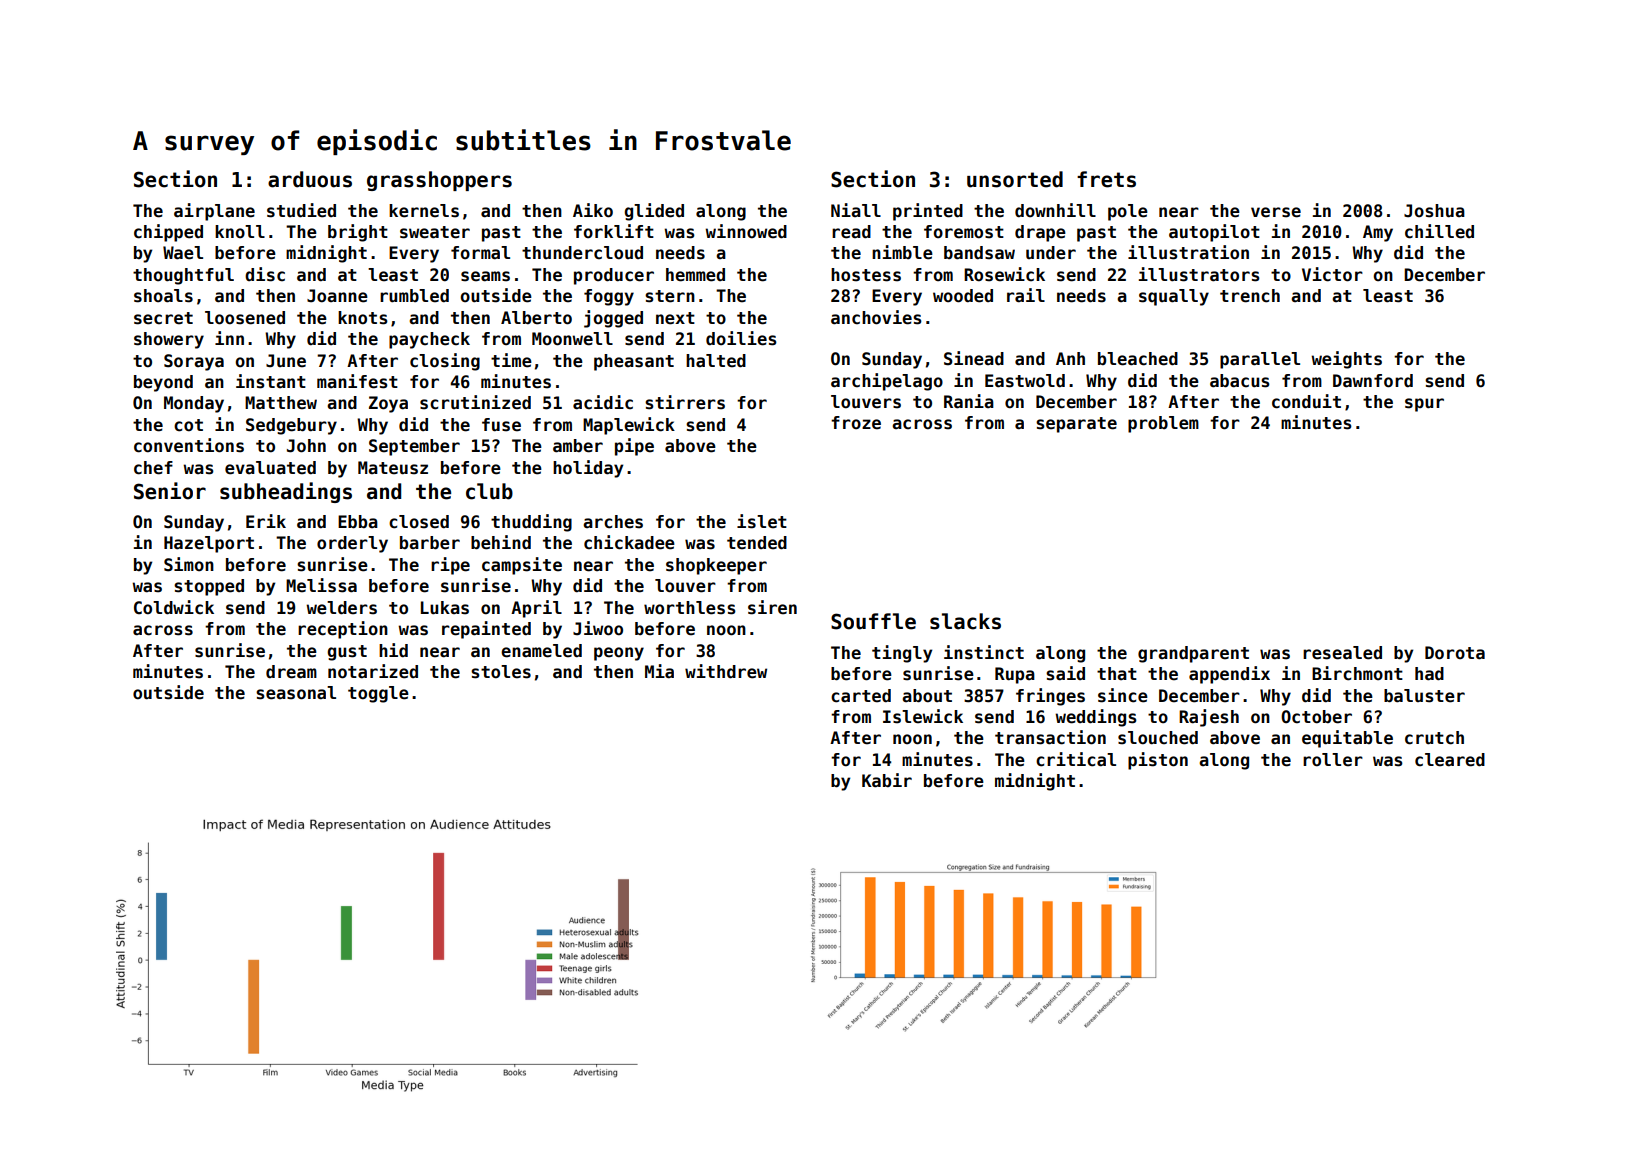 The height and width of the document is (1157, 1636). What do you see at coordinates (1106, 179) in the document?
I see `frets` at bounding box center [1106, 179].
